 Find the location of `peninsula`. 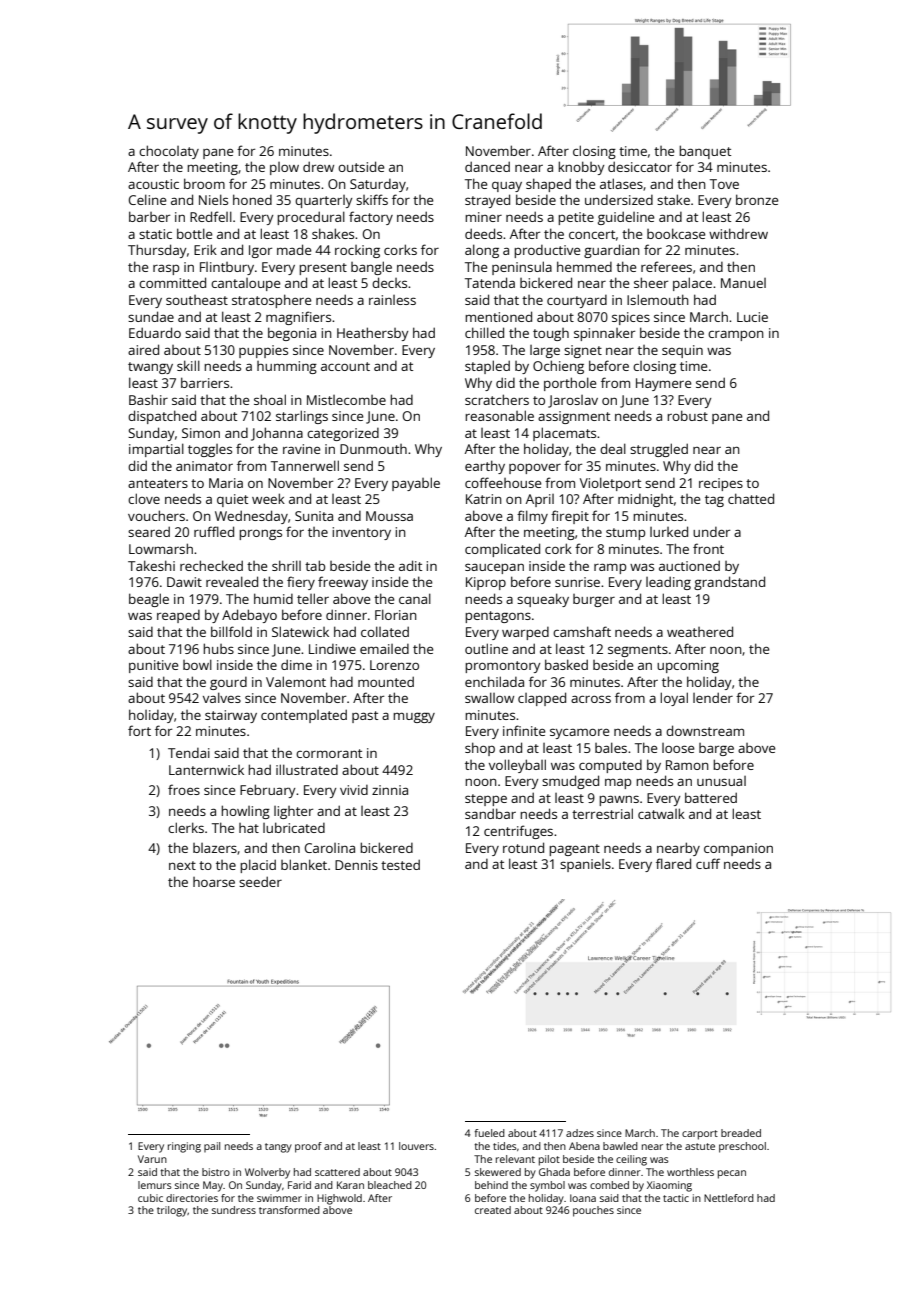

peninsula is located at coordinates (522, 268).
